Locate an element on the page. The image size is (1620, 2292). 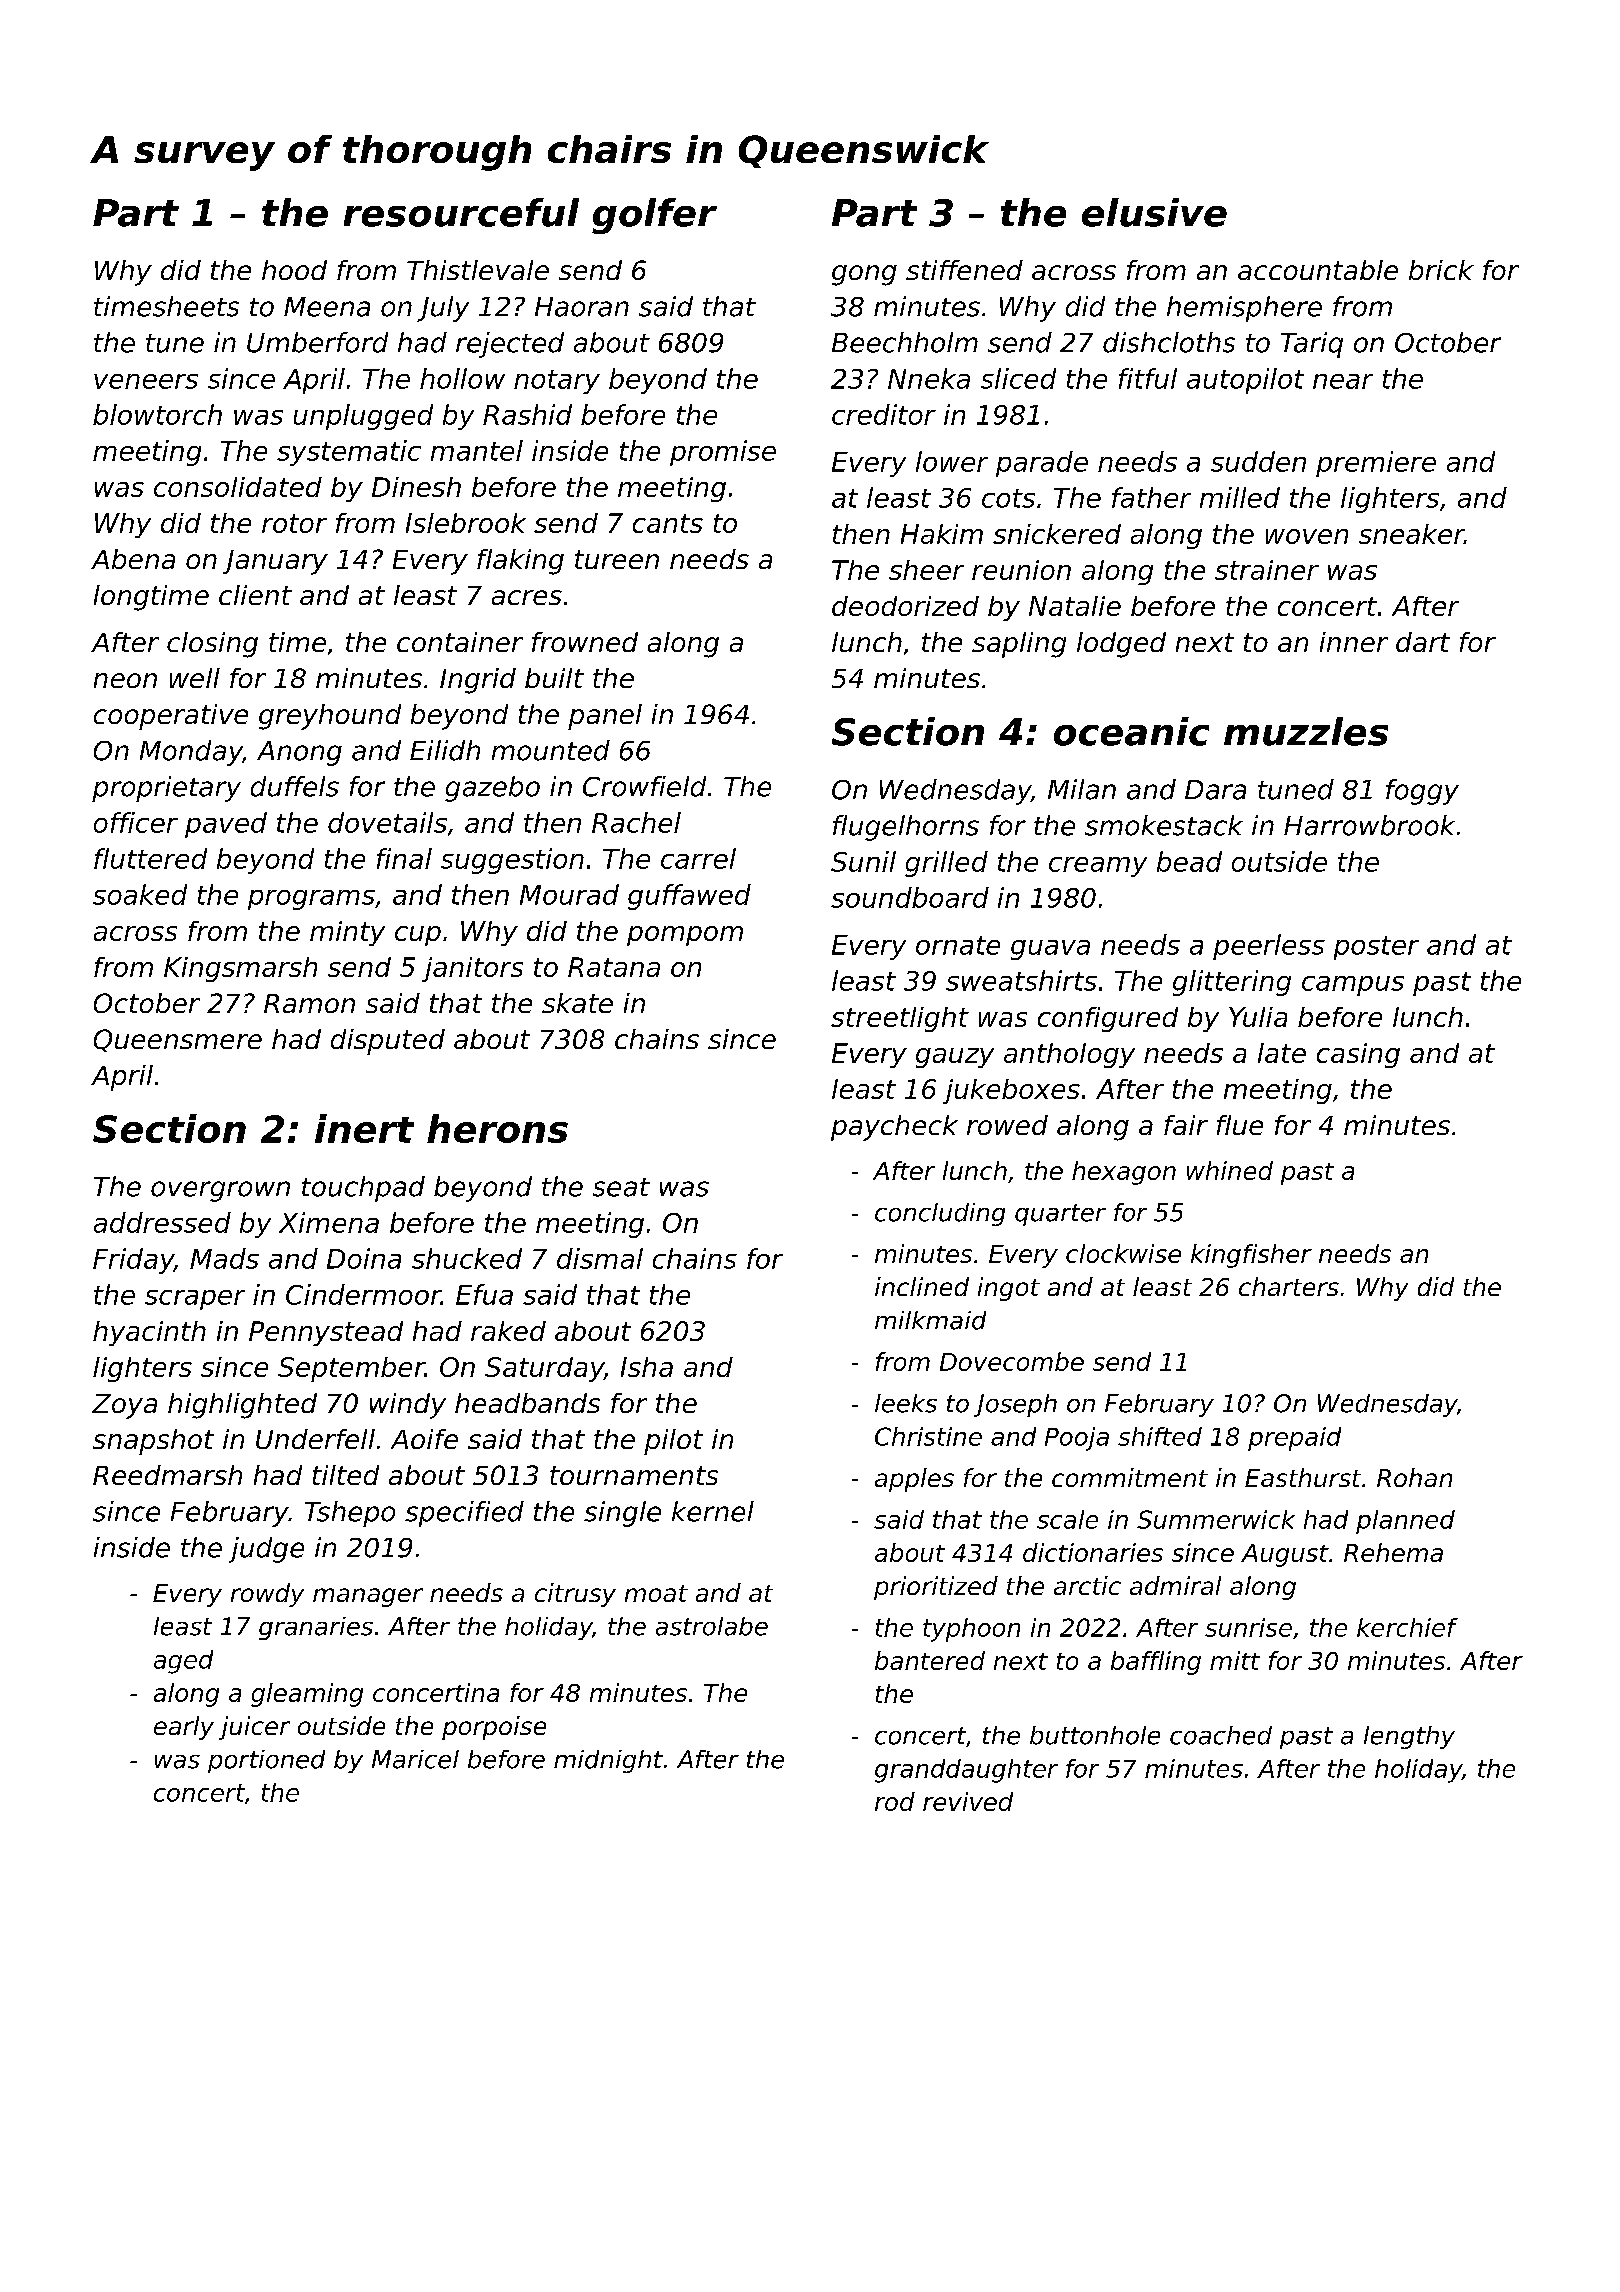
fluttered is located at coordinates (150, 858).
